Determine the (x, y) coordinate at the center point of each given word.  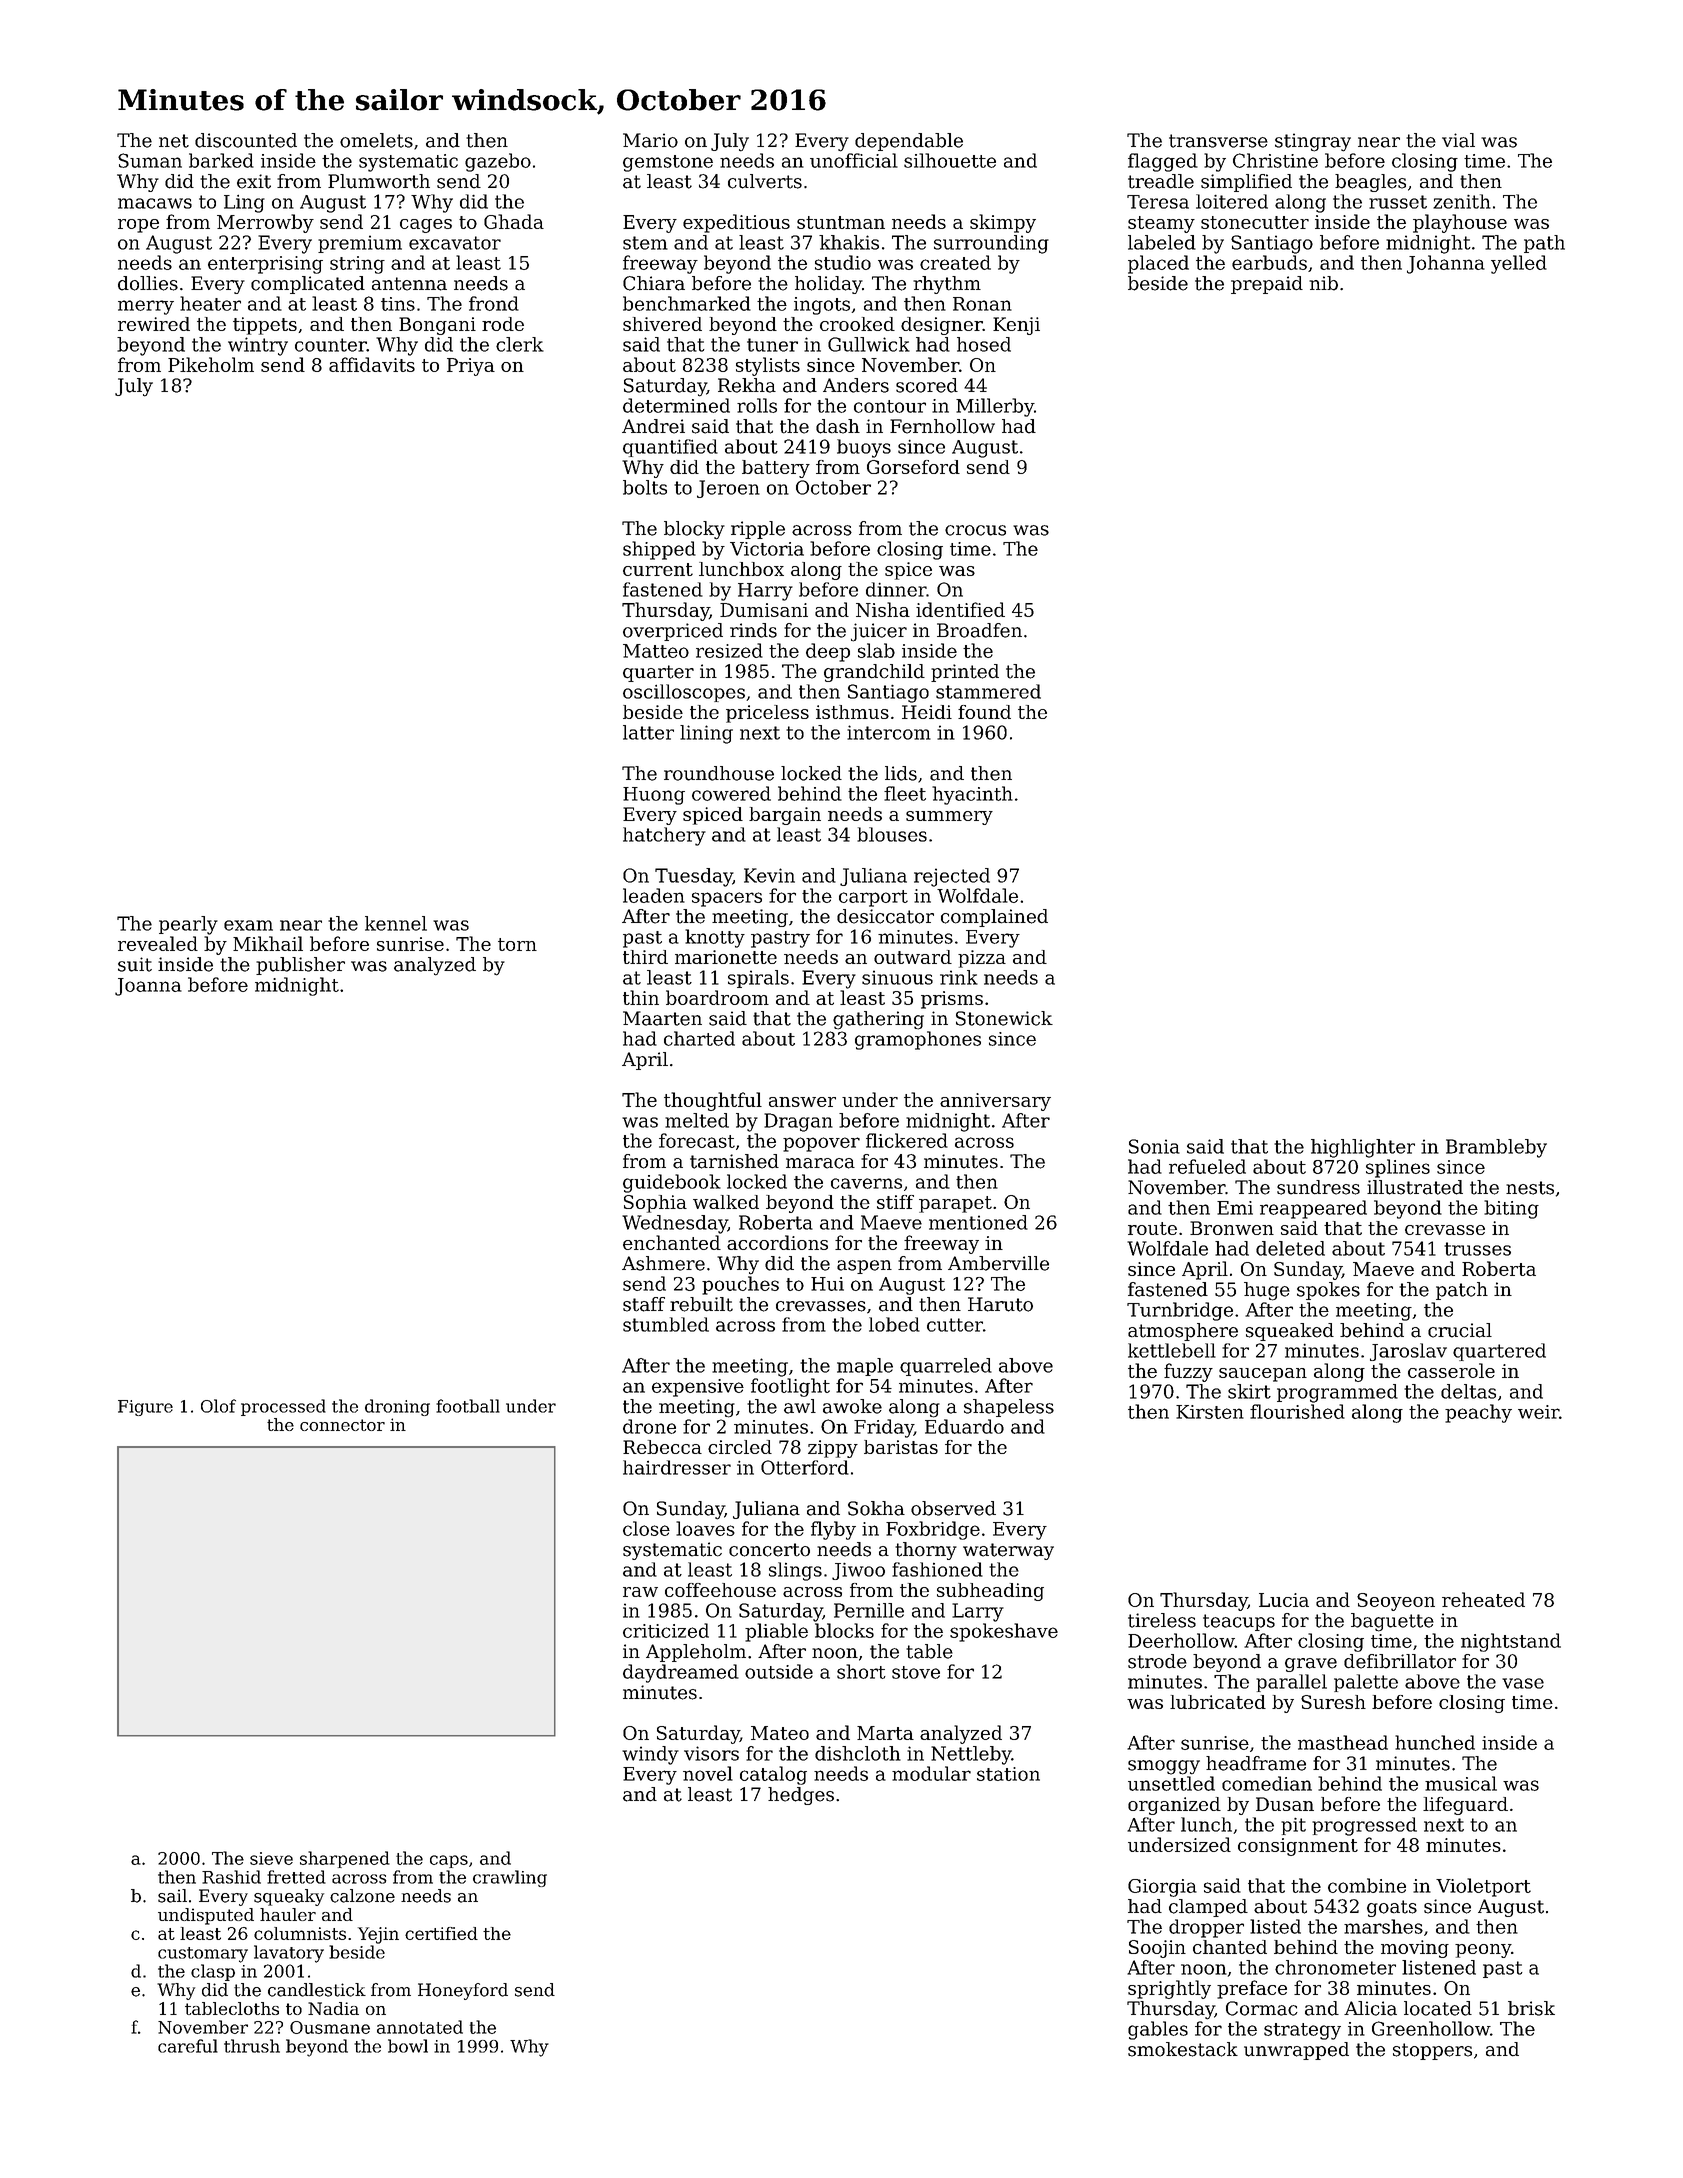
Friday (884, 1428)
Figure (145, 1408)
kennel (396, 923)
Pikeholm (211, 364)
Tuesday (694, 877)
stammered (988, 691)
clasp (213, 1972)
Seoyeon (1396, 1602)
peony (1483, 1951)
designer (942, 326)
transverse (1218, 141)
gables (1158, 2030)
